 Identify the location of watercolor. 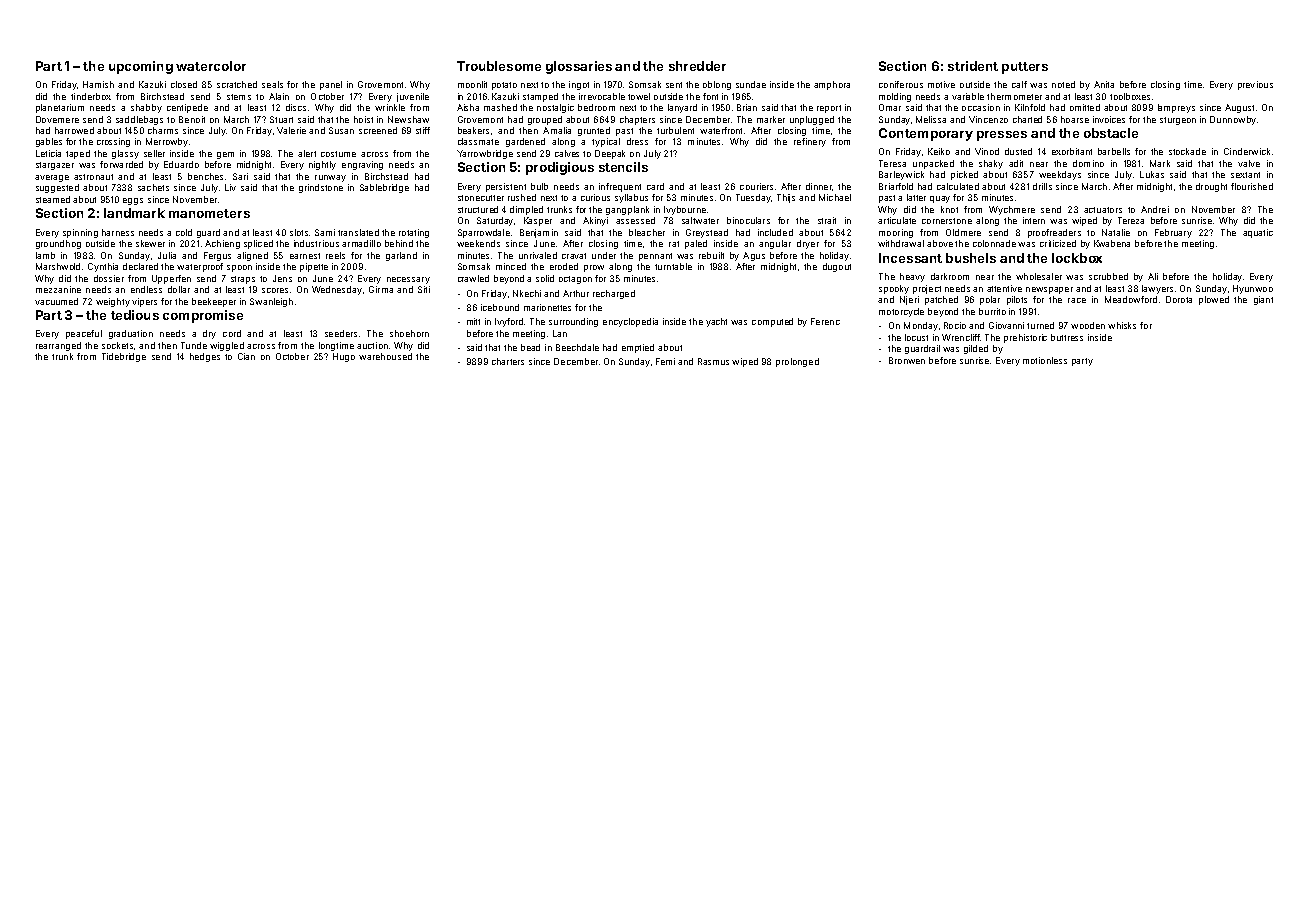
(211, 66).
